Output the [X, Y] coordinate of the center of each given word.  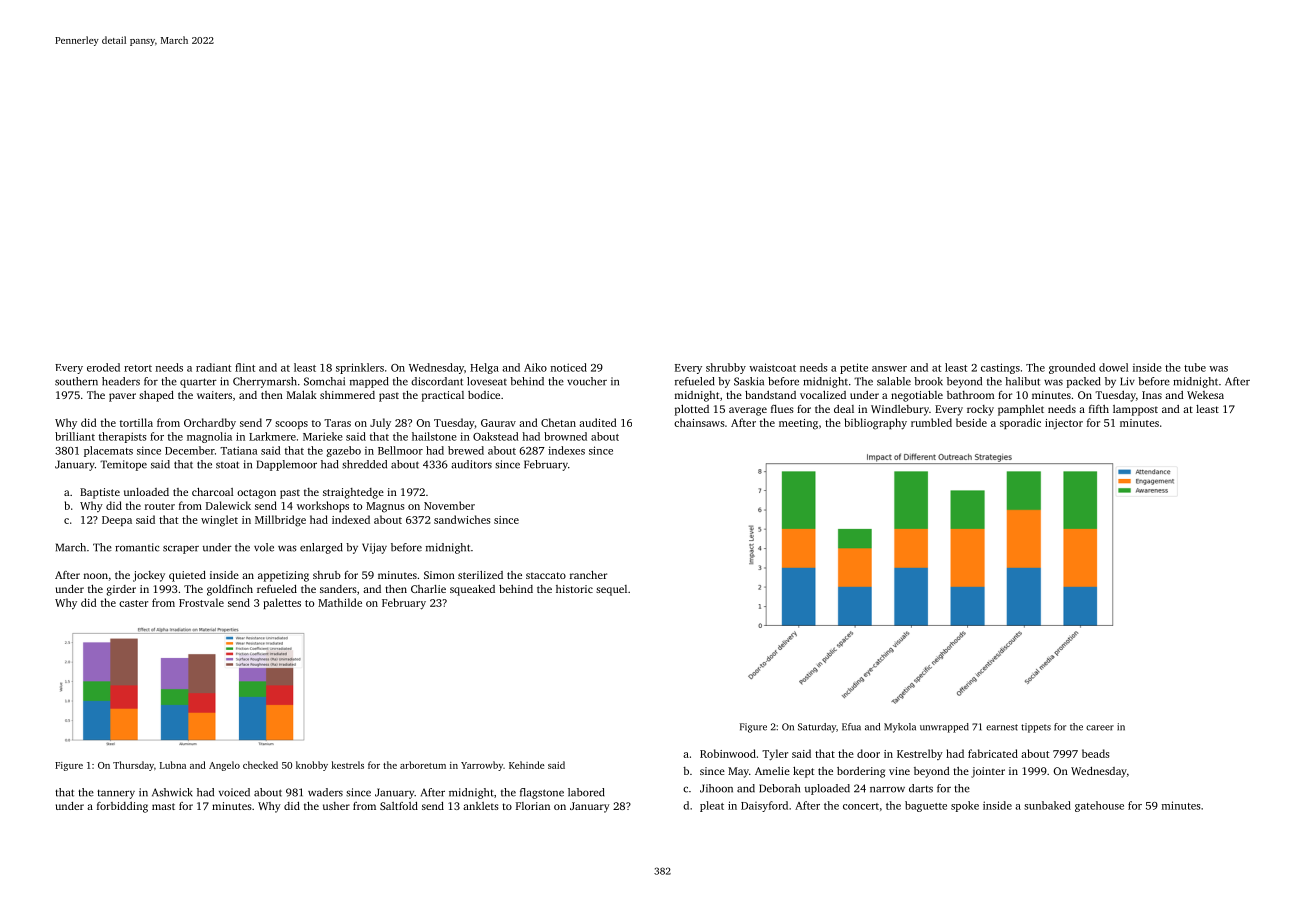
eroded [103, 367]
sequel [611, 590]
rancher [588, 575]
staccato [546, 575]
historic [574, 589]
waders [325, 792]
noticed [569, 367]
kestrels [348, 765]
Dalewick [228, 505]
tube [1195, 367]
